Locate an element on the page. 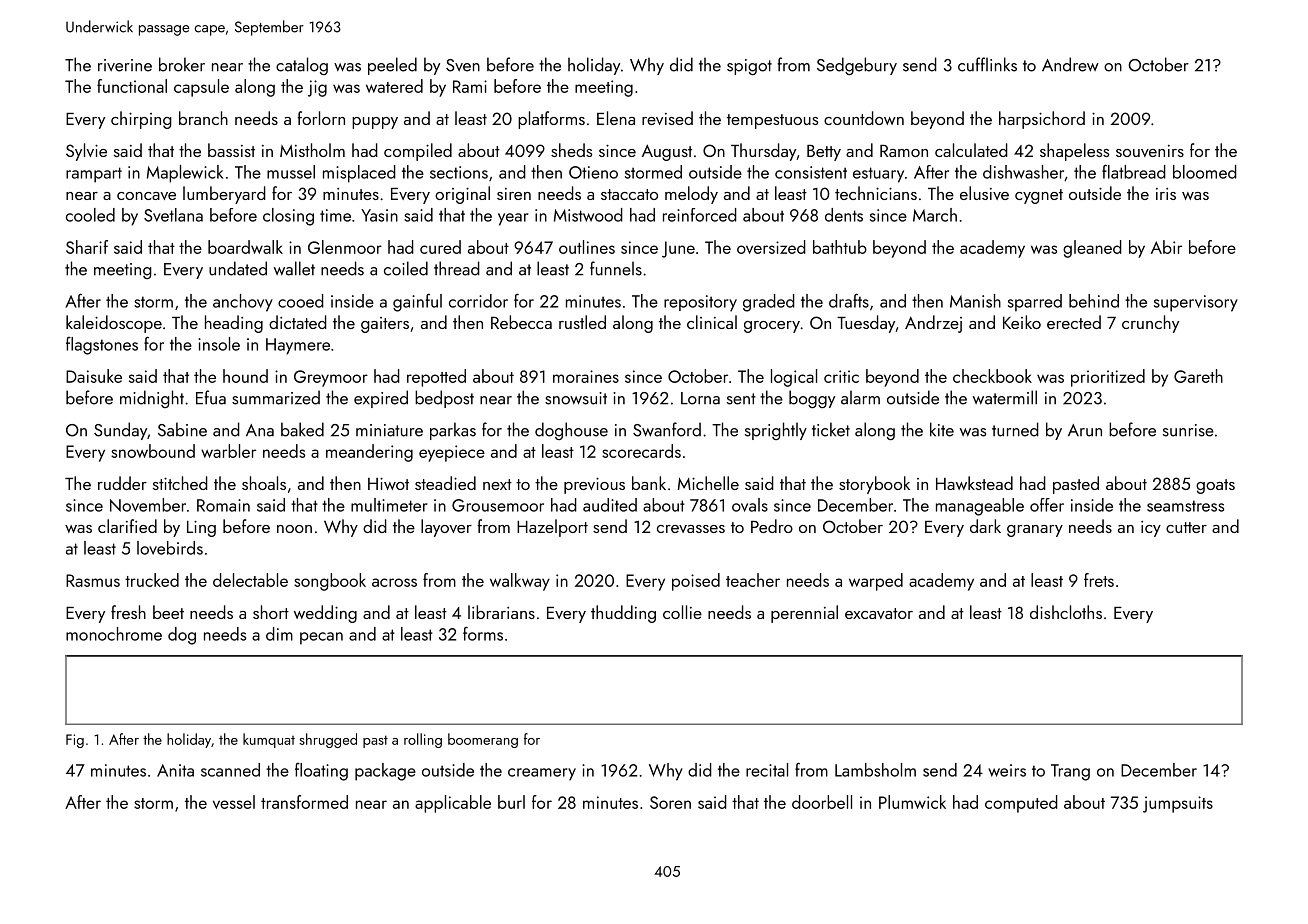 The width and height of the page is (1308, 924). Gareth is located at coordinates (1198, 376).
